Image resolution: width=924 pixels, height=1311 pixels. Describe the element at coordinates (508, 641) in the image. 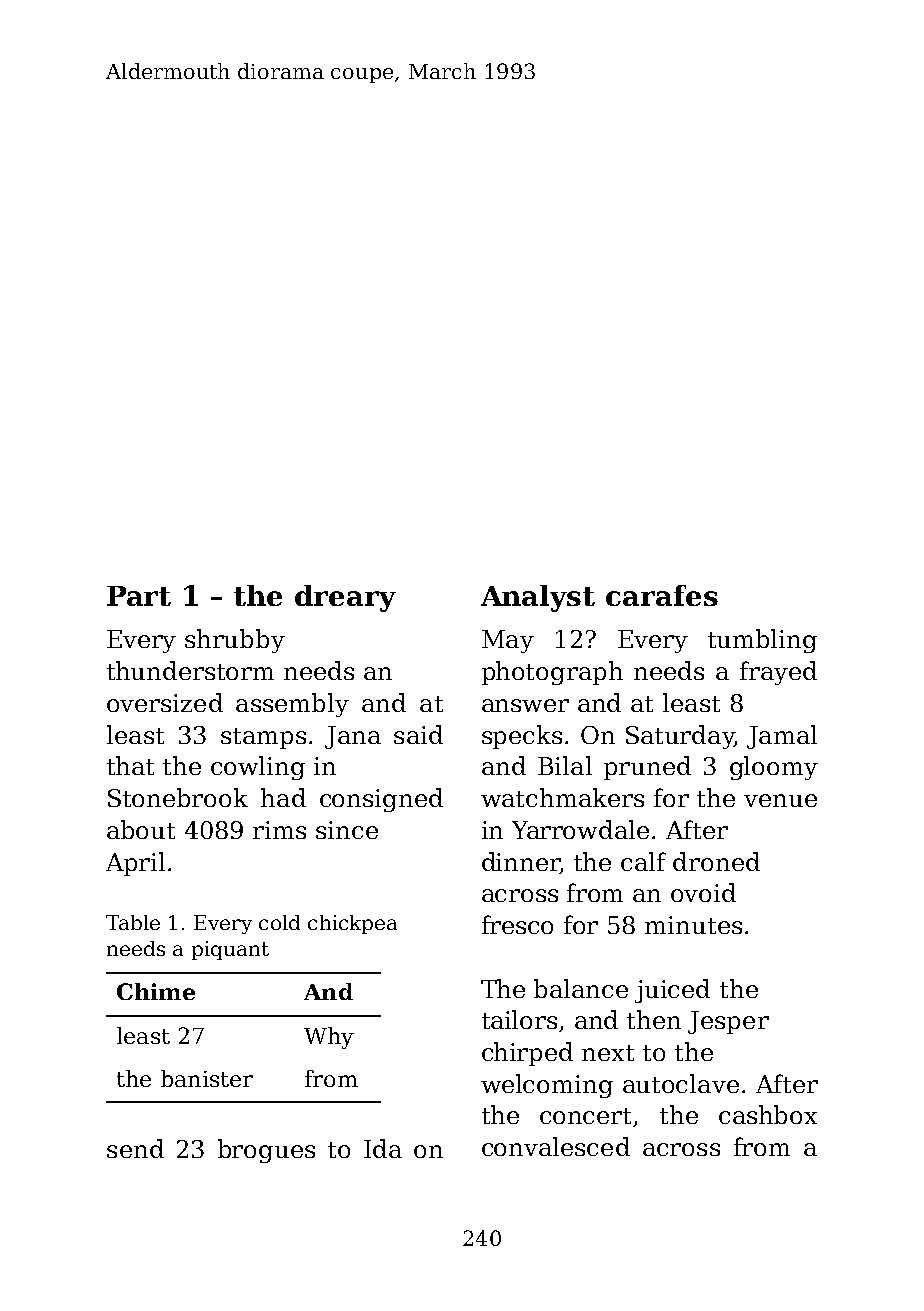

I see `May` at that location.
